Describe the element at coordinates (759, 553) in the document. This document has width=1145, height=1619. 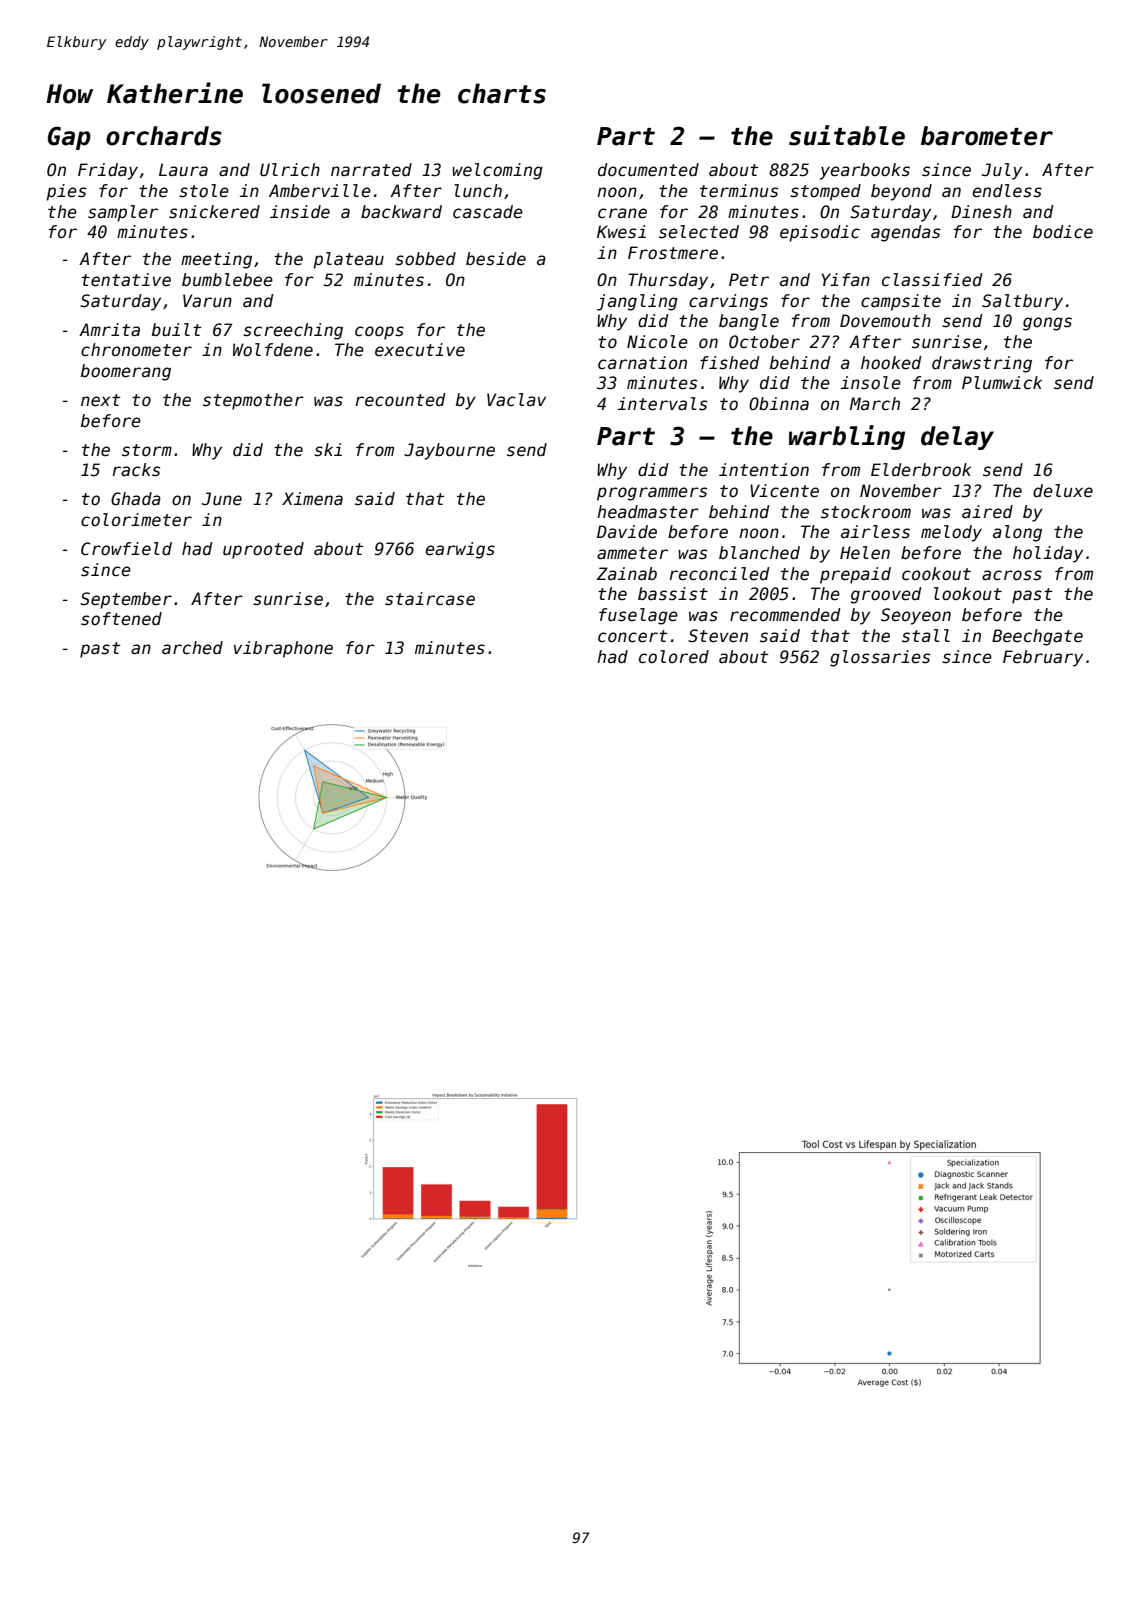
I see `blanched` at that location.
